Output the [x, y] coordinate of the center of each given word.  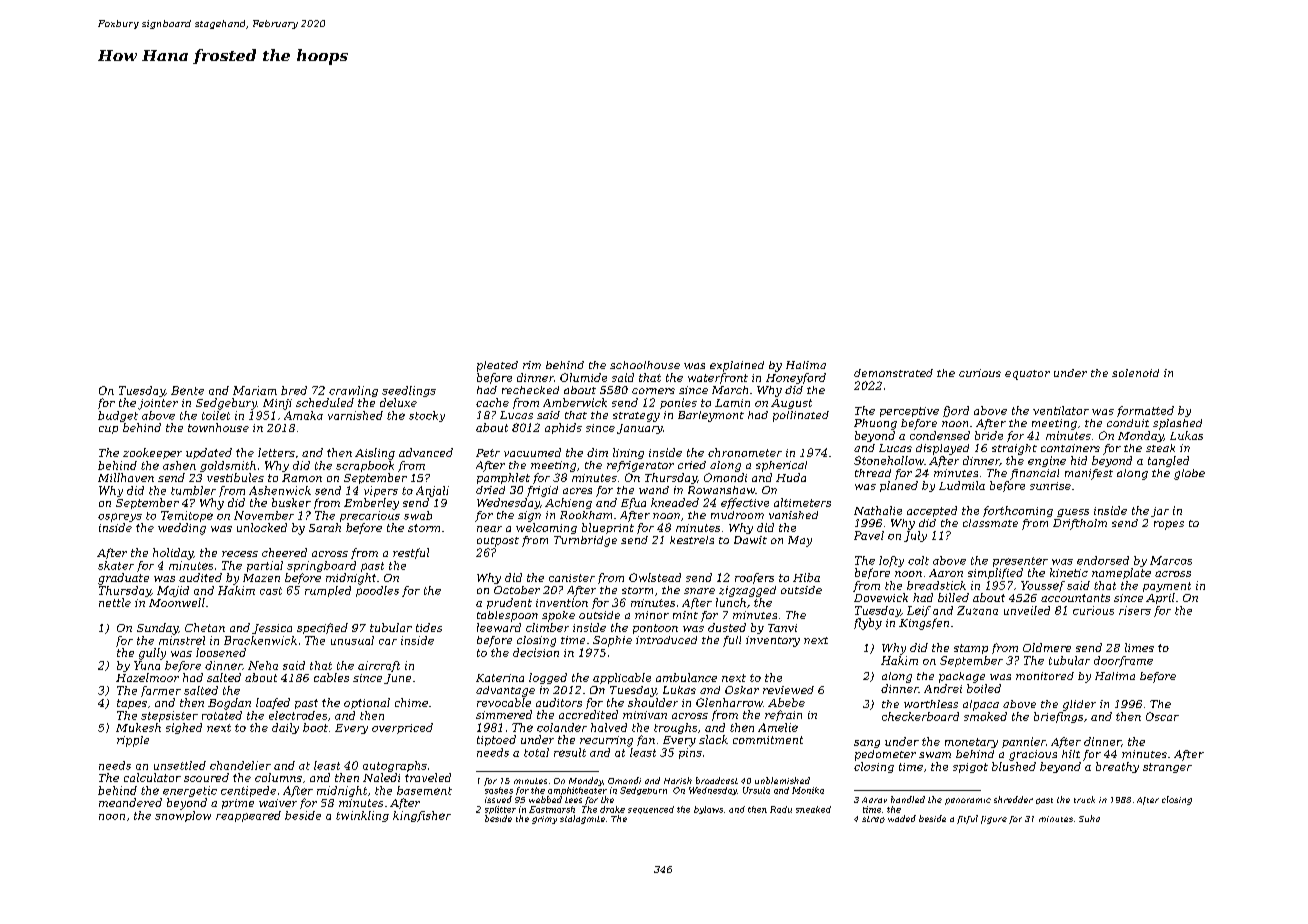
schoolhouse [645, 365]
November [264, 515]
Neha [263, 665]
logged [548, 678]
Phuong [875, 424]
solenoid [1135, 373]
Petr [488, 453]
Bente [187, 390]
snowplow [183, 816]
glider [1079, 705]
